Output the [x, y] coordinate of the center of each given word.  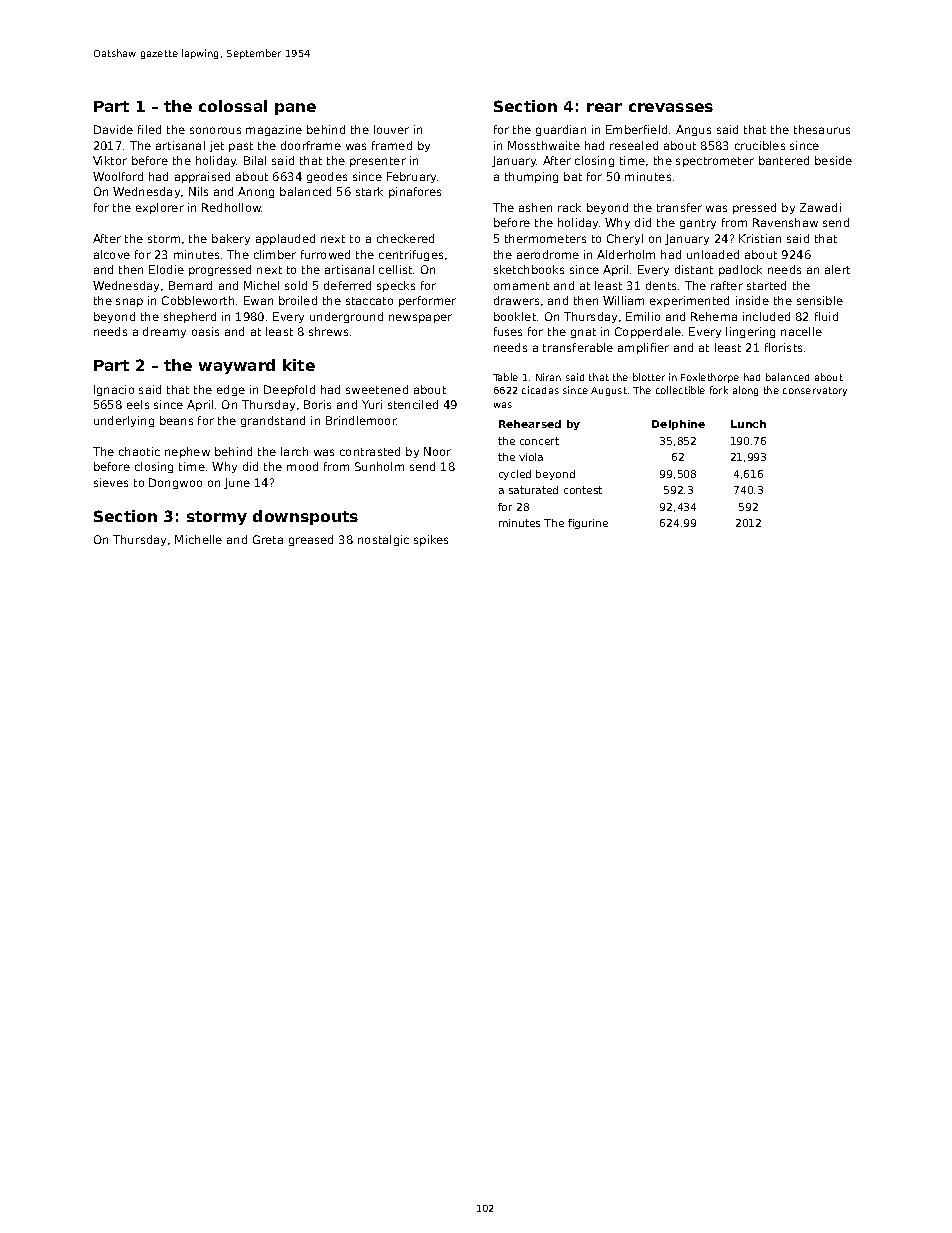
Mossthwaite [544, 145]
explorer [160, 208]
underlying [124, 421]
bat [573, 176]
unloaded [713, 254]
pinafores [415, 192]
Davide [113, 129]
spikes [431, 540]
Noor [437, 451]
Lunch [748, 424]
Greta [268, 539]
